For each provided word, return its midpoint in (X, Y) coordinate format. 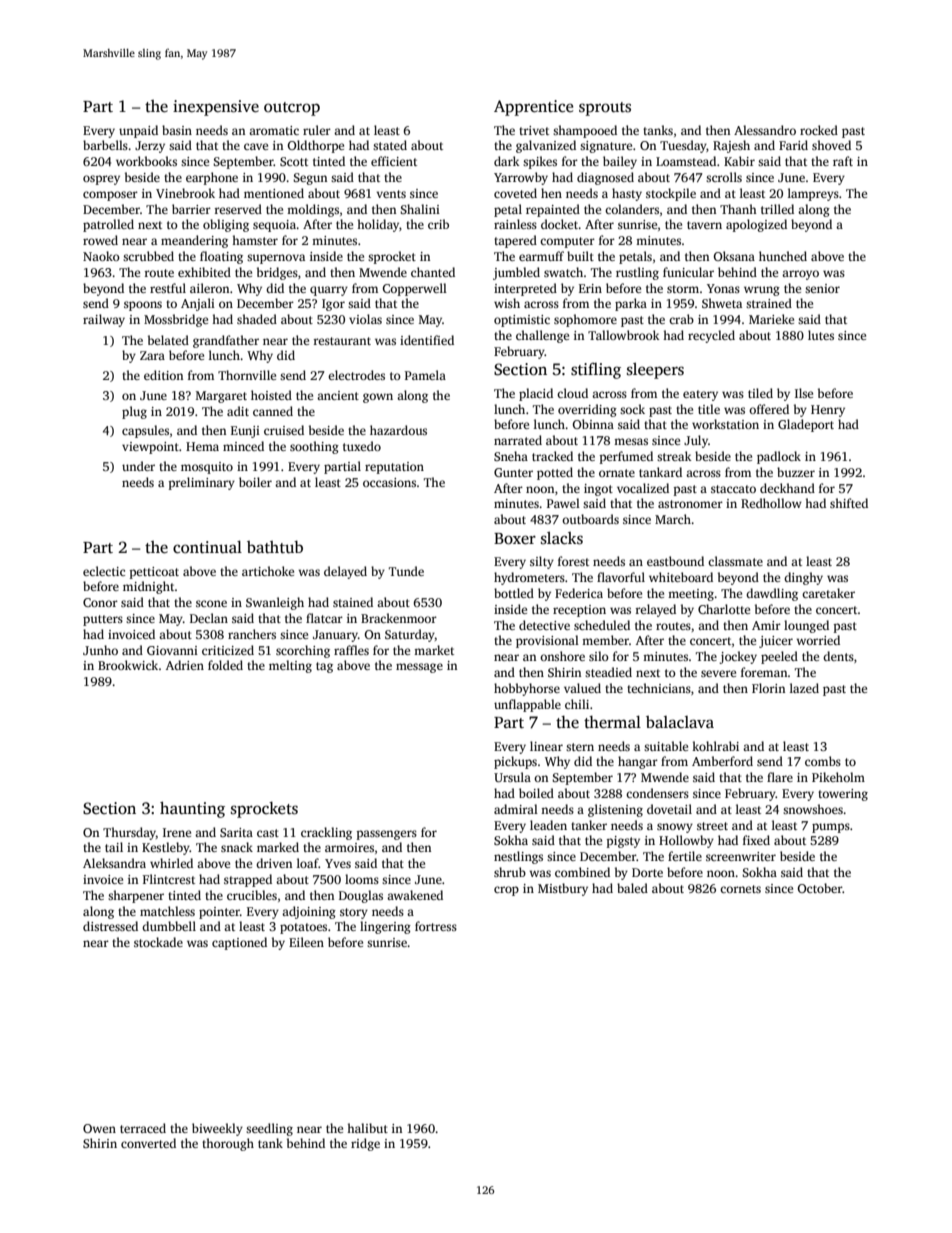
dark (507, 161)
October (820, 888)
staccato (733, 489)
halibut (367, 1128)
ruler (317, 130)
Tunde (406, 571)
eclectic (104, 571)
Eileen (306, 942)
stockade (158, 942)
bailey (620, 162)
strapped (248, 880)
